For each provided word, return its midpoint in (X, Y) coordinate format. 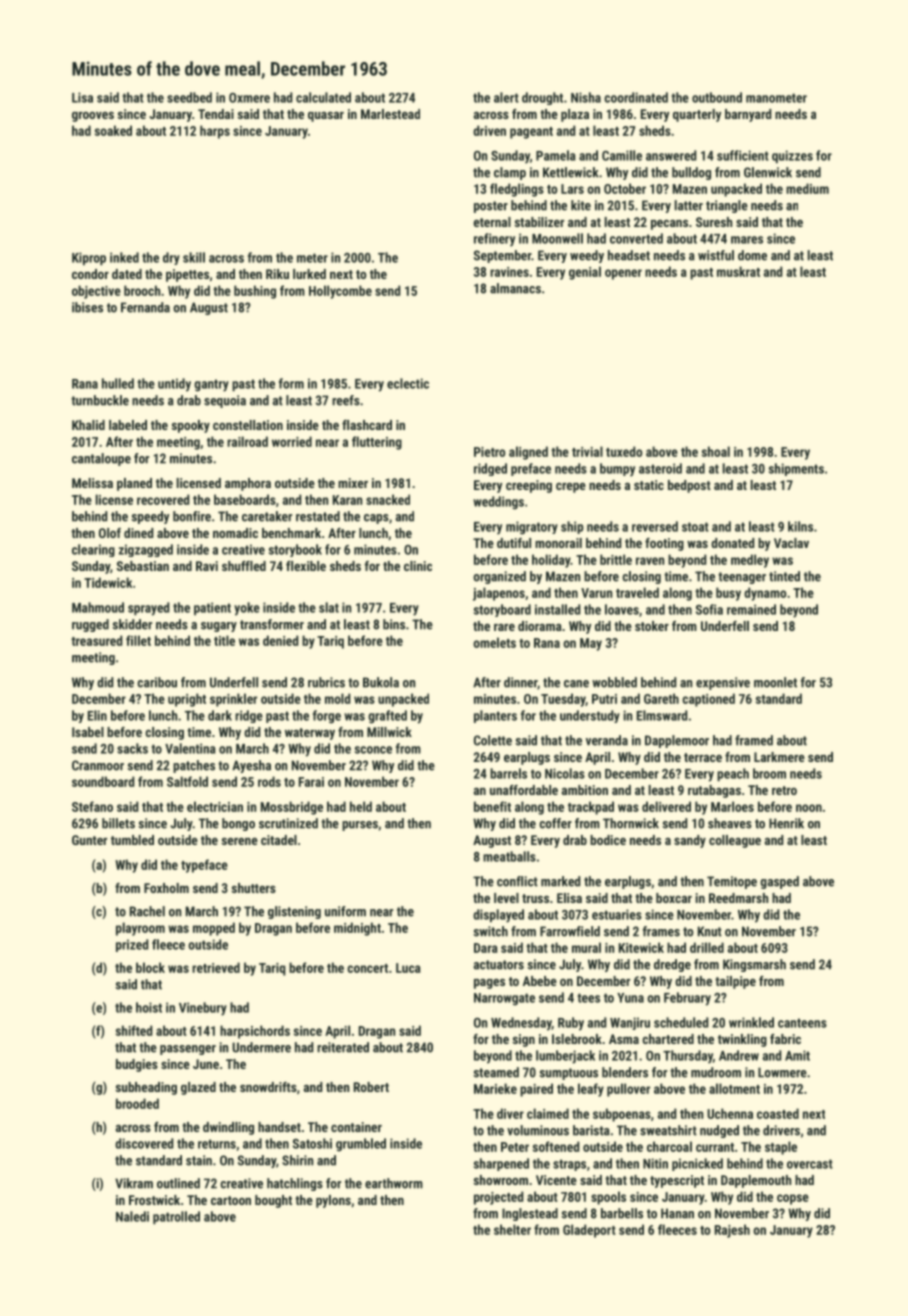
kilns (800, 526)
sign (524, 1040)
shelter (512, 1229)
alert (506, 97)
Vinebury (203, 1009)
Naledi (132, 1216)
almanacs (515, 288)
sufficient (743, 155)
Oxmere (249, 98)
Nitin (655, 1163)
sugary (219, 627)
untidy (174, 385)
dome (752, 255)
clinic (418, 566)
